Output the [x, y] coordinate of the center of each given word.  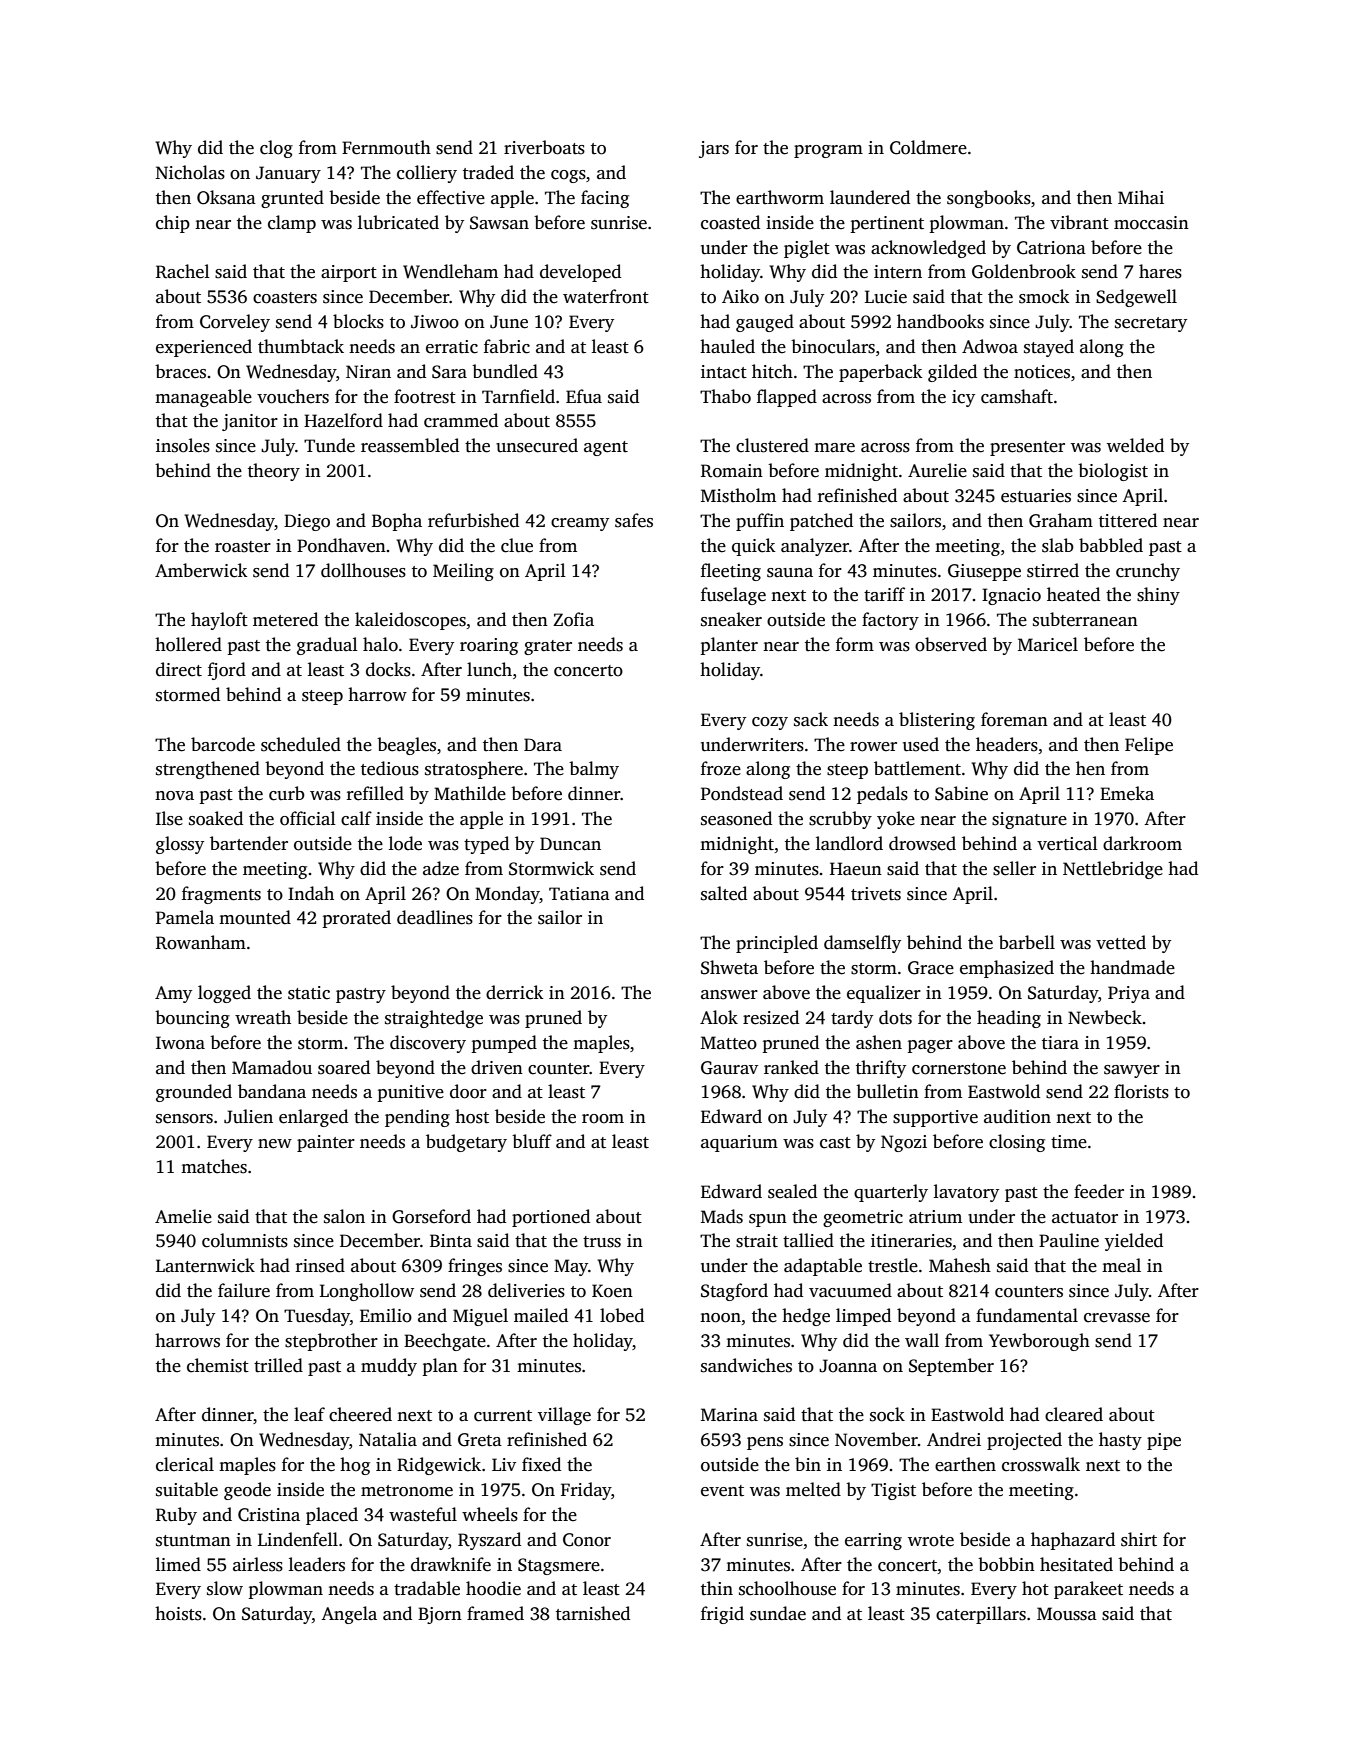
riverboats [544, 147]
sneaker [731, 619]
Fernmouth [386, 147]
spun [768, 1220]
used [921, 744]
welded [1135, 445]
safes [634, 520]
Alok [719, 1017]
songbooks [989, 199]
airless [258, 1564]
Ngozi [904, 1143]
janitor [250, 422]
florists [1141, 1091]
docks [388, 669]
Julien [248, 1116]
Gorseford [431, 1216]
